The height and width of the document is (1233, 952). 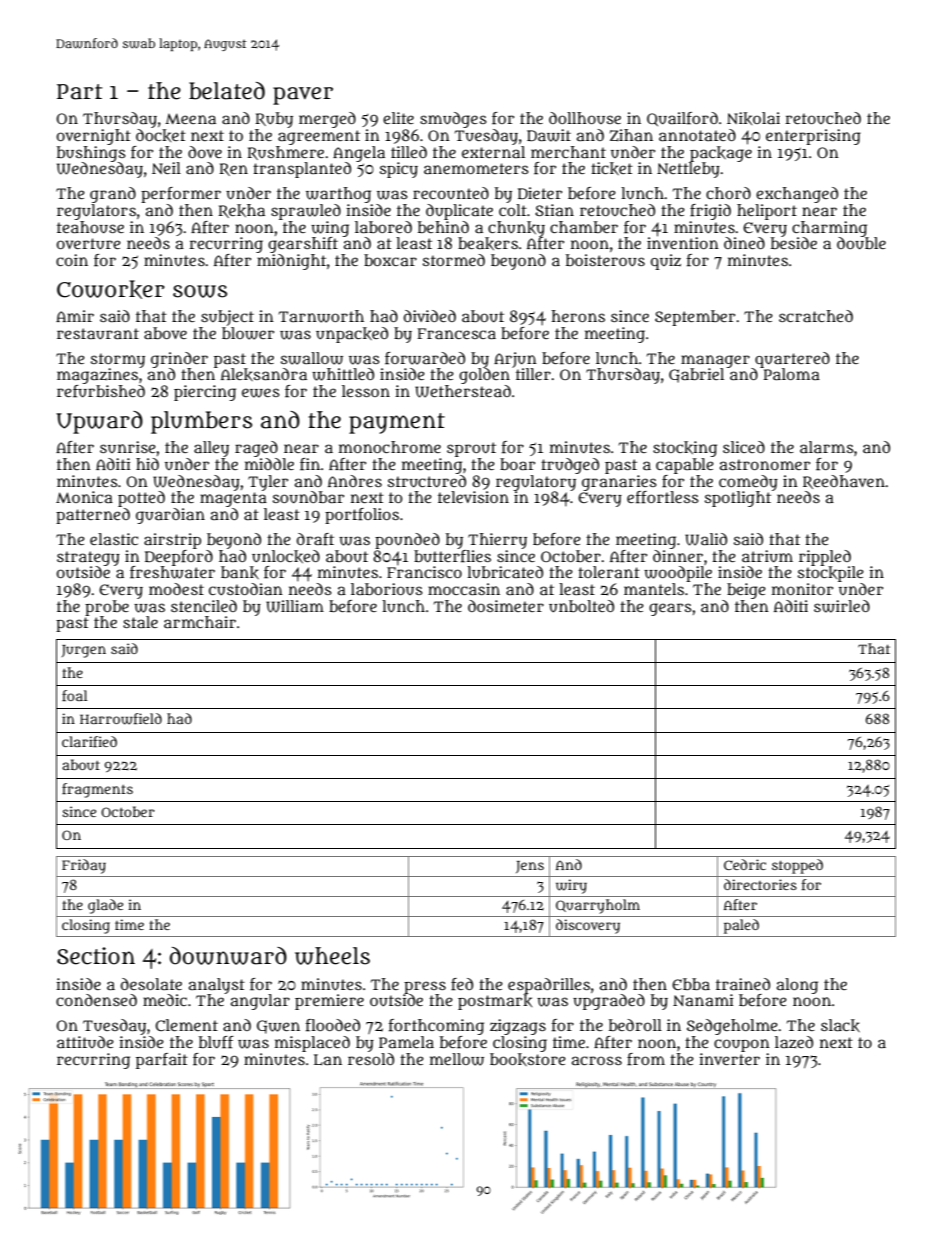 What do you see at coordinates (528, 1059) in the document?
I see `bookstore` at bounding box center [528, 1059].
